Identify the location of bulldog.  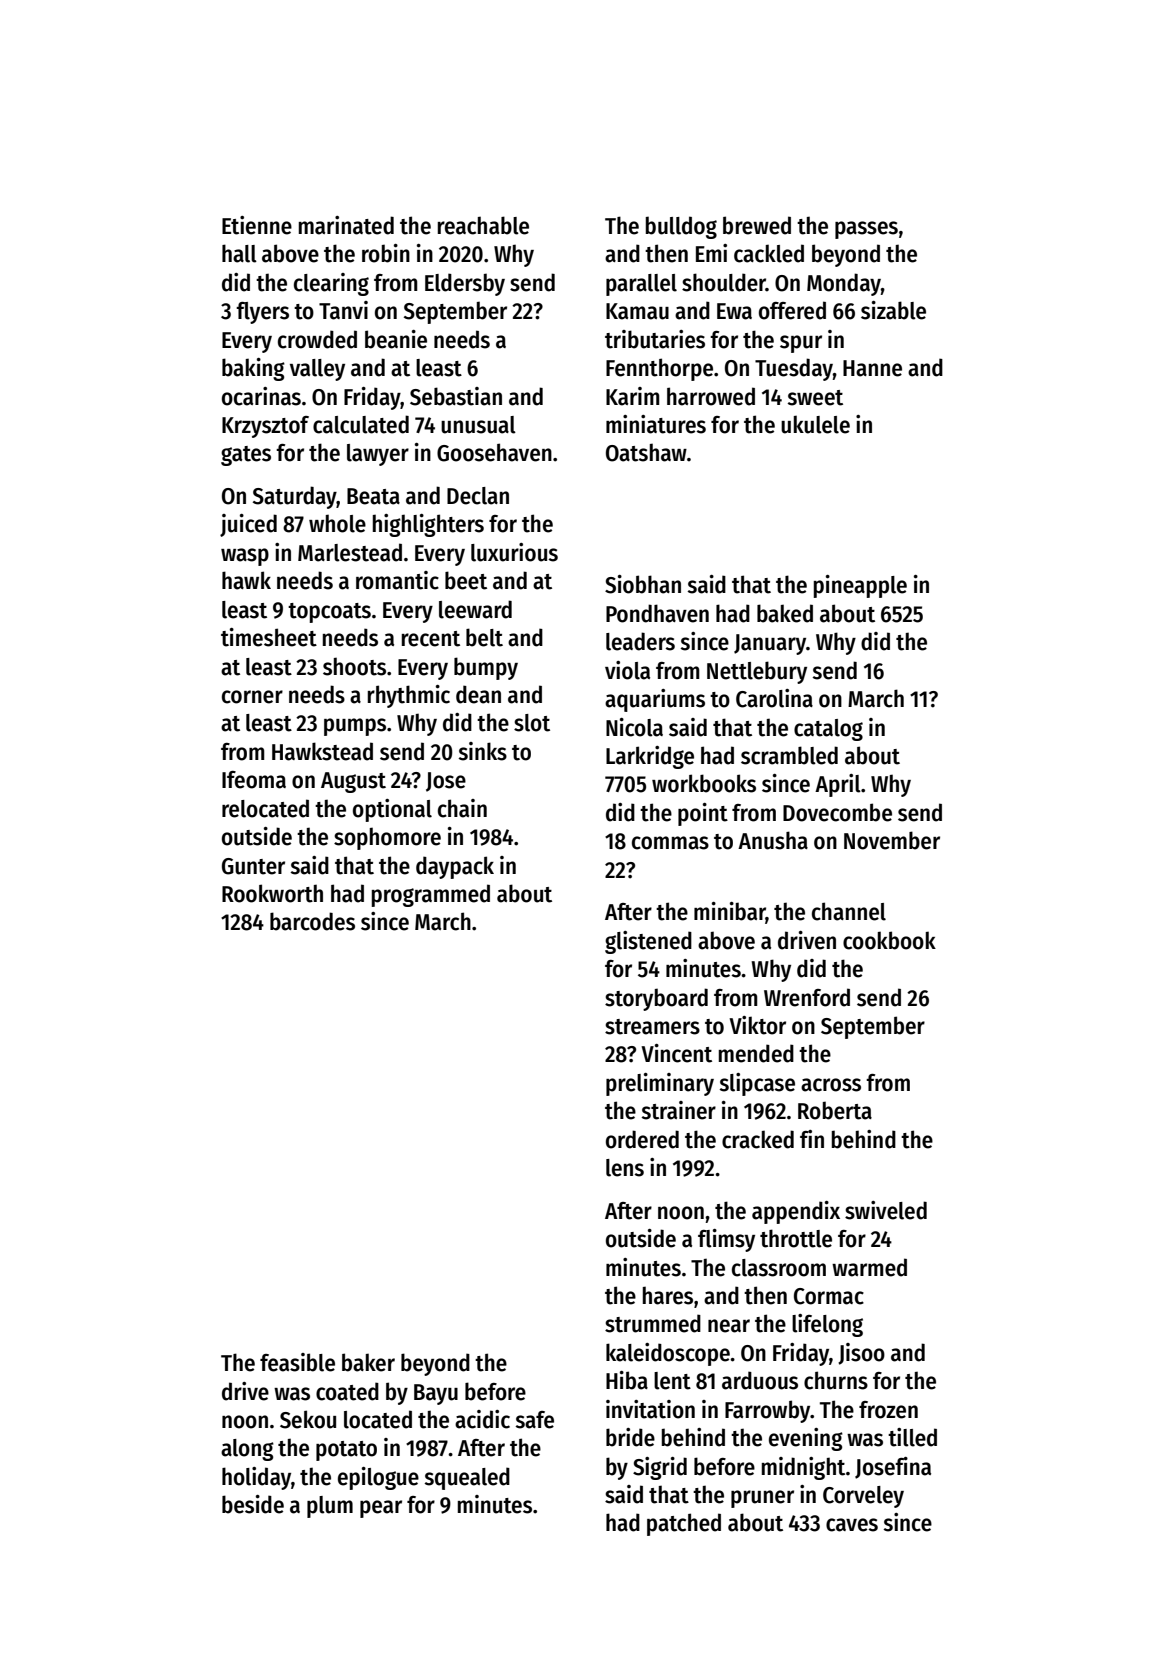
(681, 227).
